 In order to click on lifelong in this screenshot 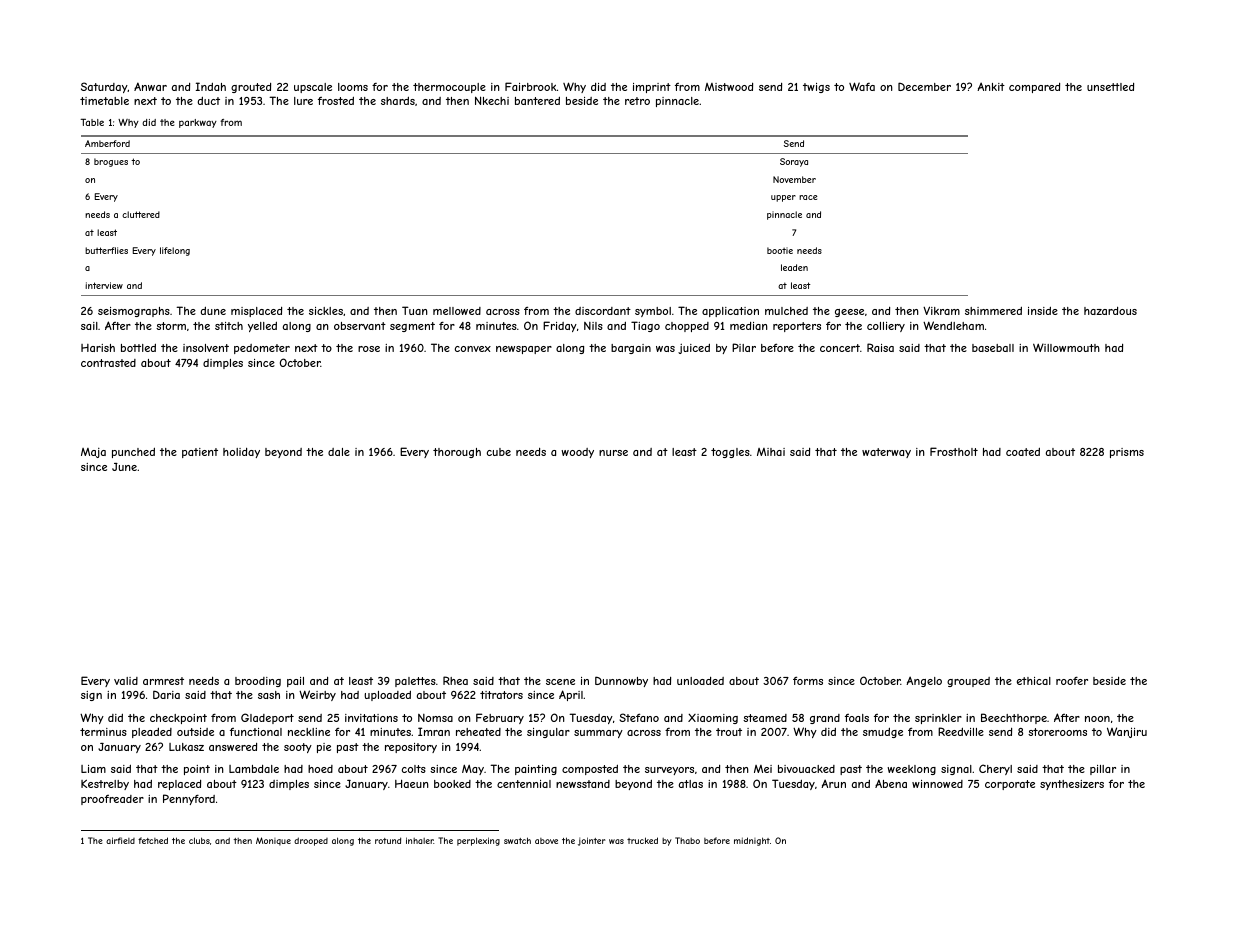, I will do `click(175, 251)`.
